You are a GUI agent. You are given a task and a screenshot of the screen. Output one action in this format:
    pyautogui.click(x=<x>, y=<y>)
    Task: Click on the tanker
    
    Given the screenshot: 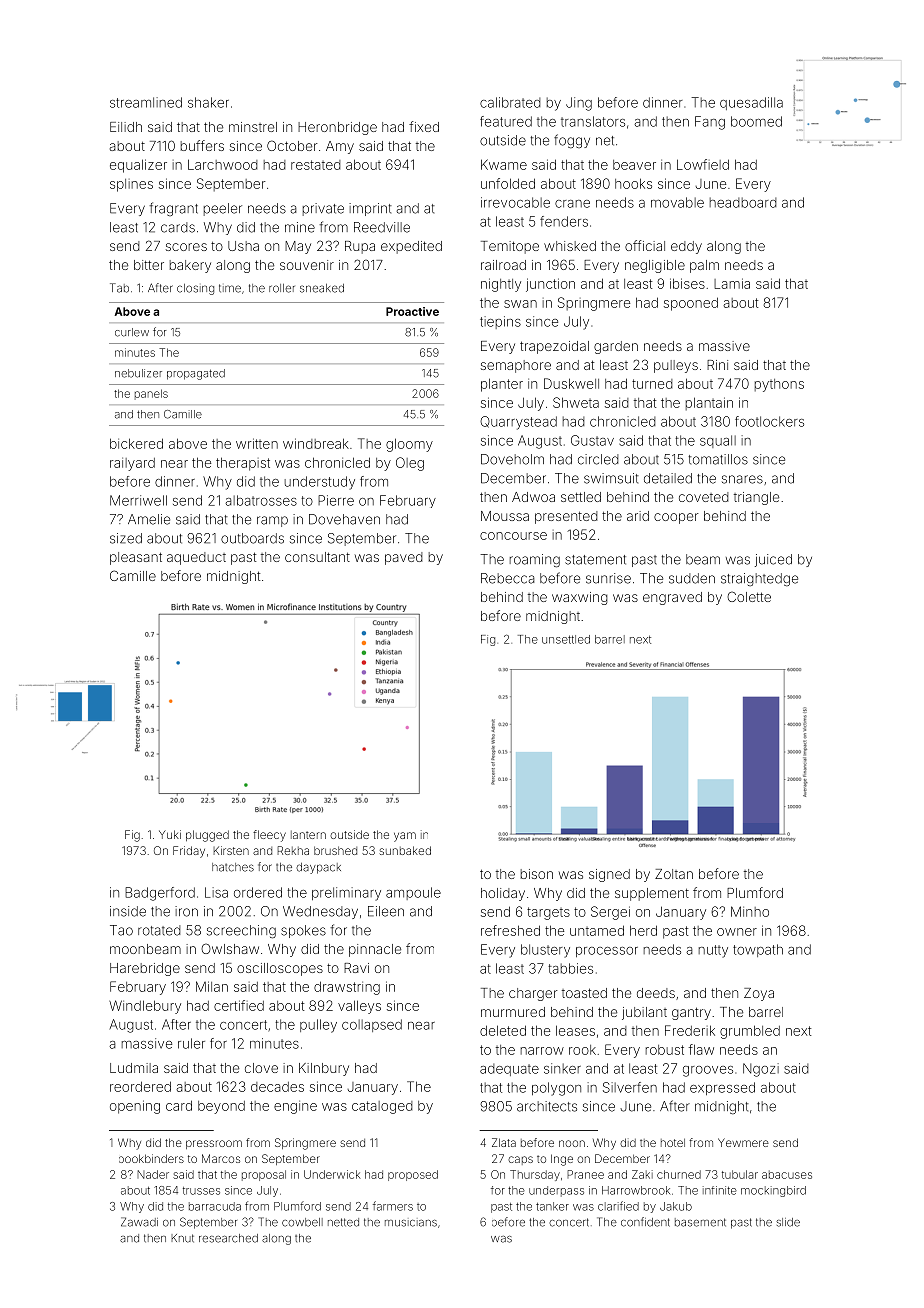 What is the action you would take?
    pyautogui.click(x=552, y=1206)
